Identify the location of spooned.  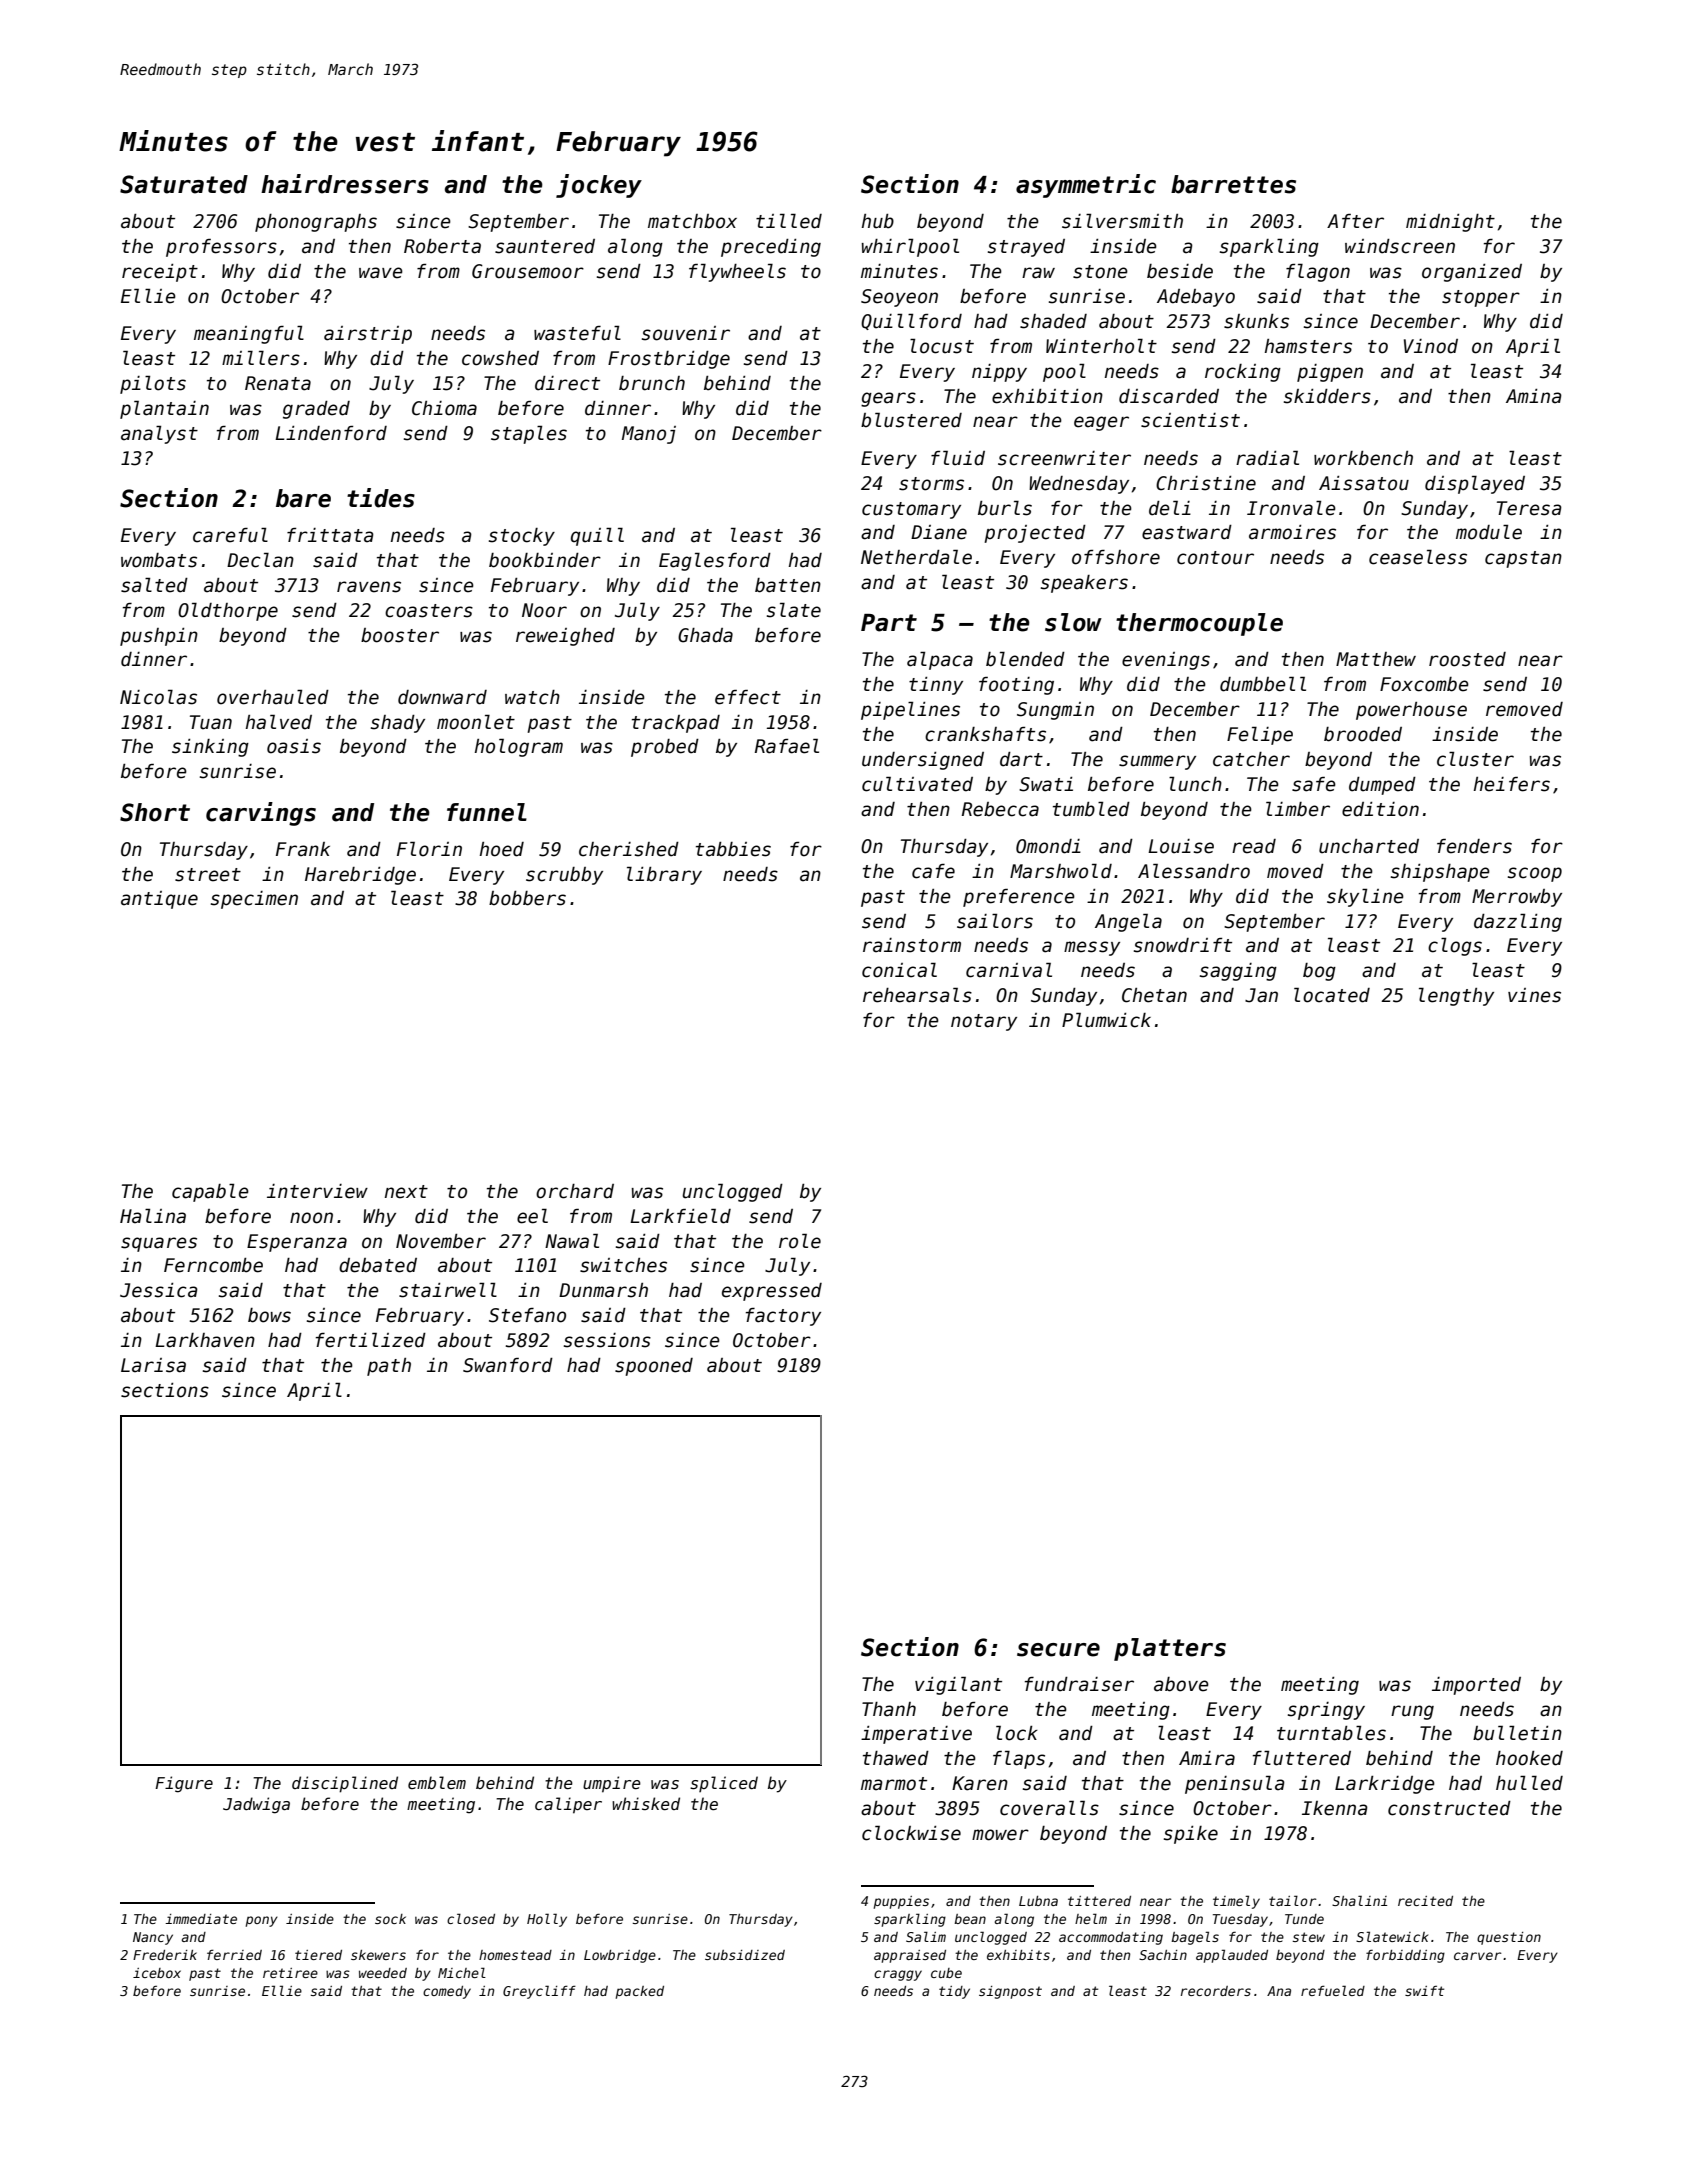
(654, 1367).
